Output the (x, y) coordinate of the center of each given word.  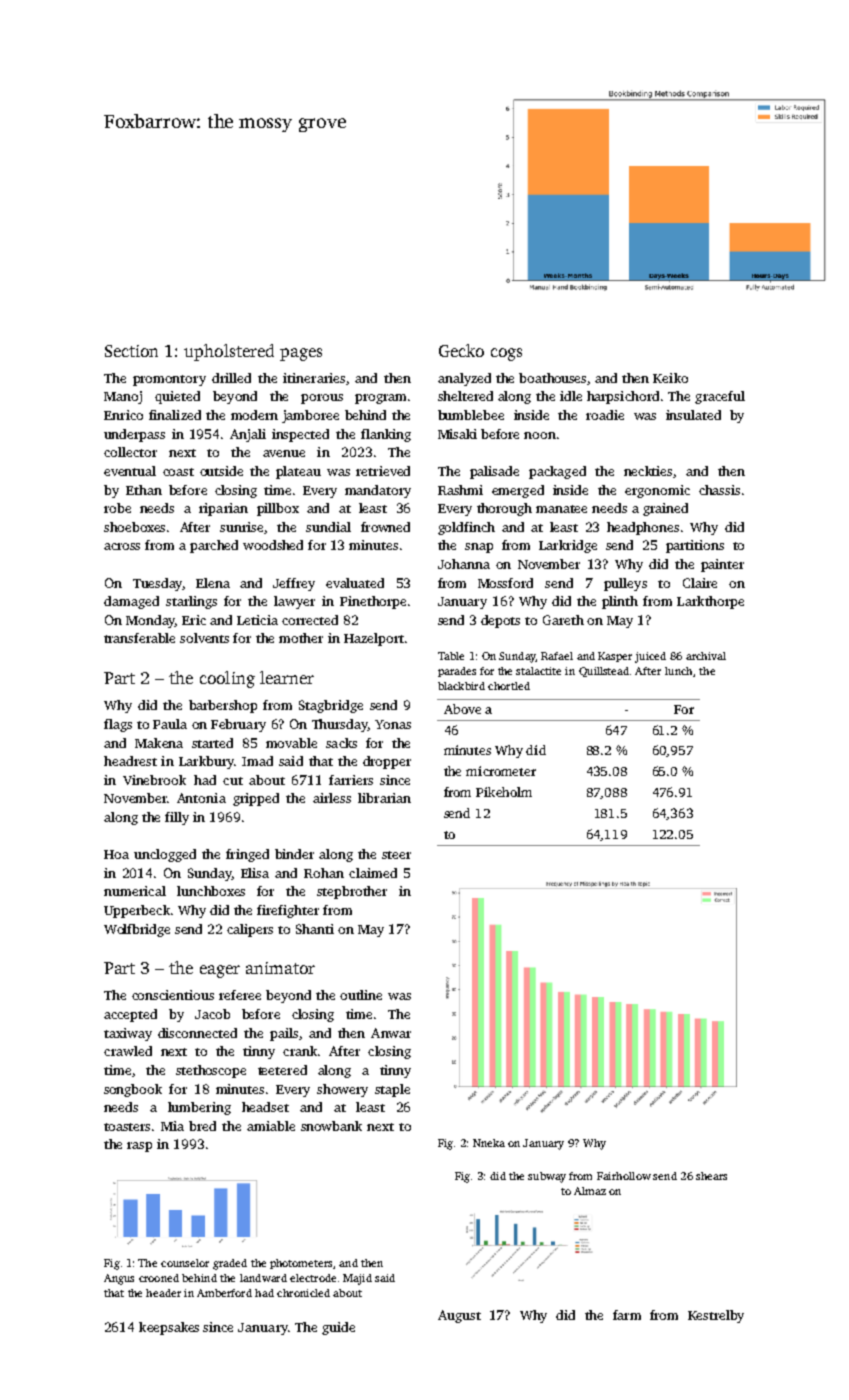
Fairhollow (624, 1176)
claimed (373, 873)
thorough (504, 509)
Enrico (123, 415)
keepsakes (169, 1328)
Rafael (557, 656)
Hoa (116, 854)
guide (338, 1328)
